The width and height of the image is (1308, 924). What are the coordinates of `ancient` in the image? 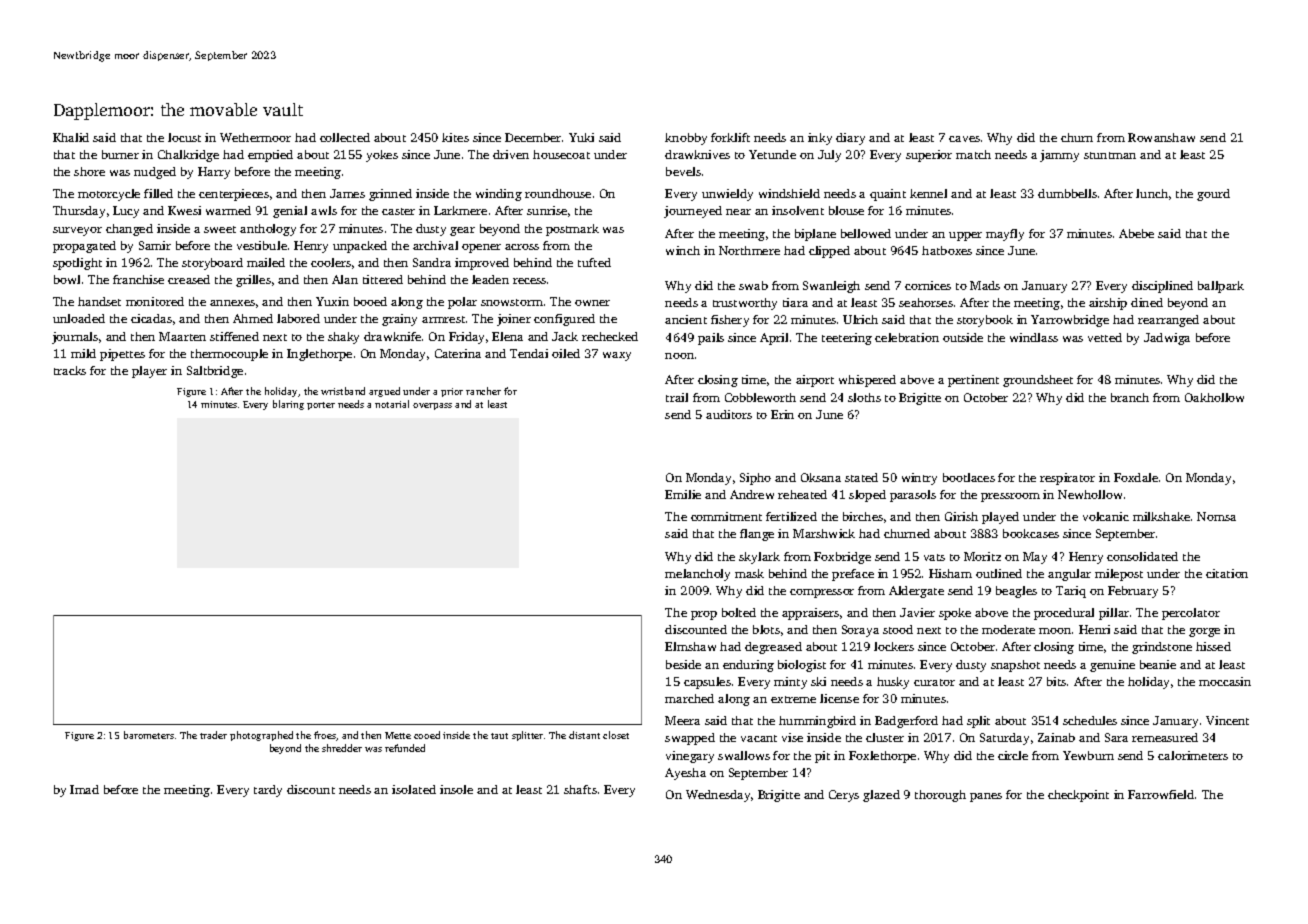 It's located at (686, 319).
